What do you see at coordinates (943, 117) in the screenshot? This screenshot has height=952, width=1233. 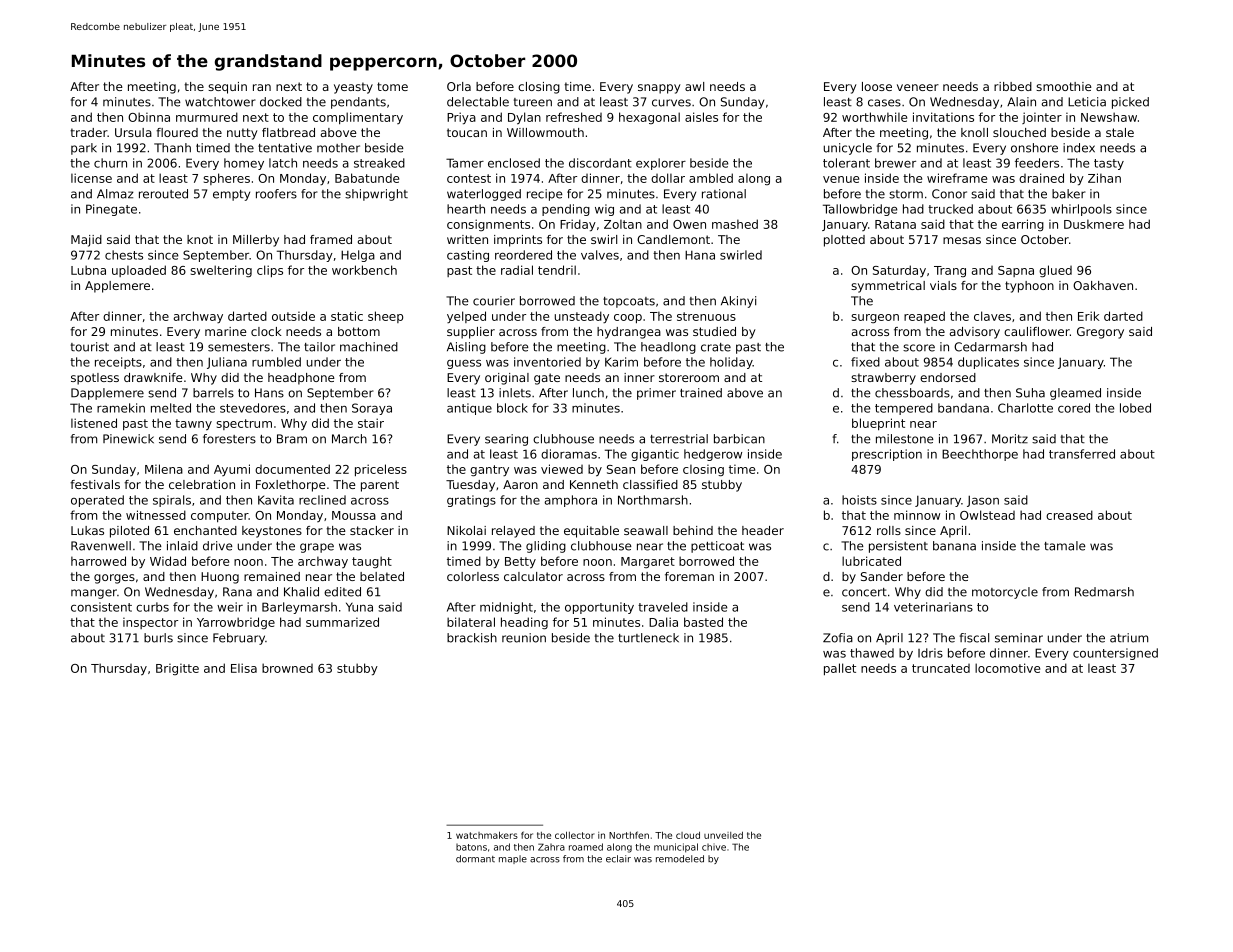 I see `invitations` at bounding box center [943, 117].
